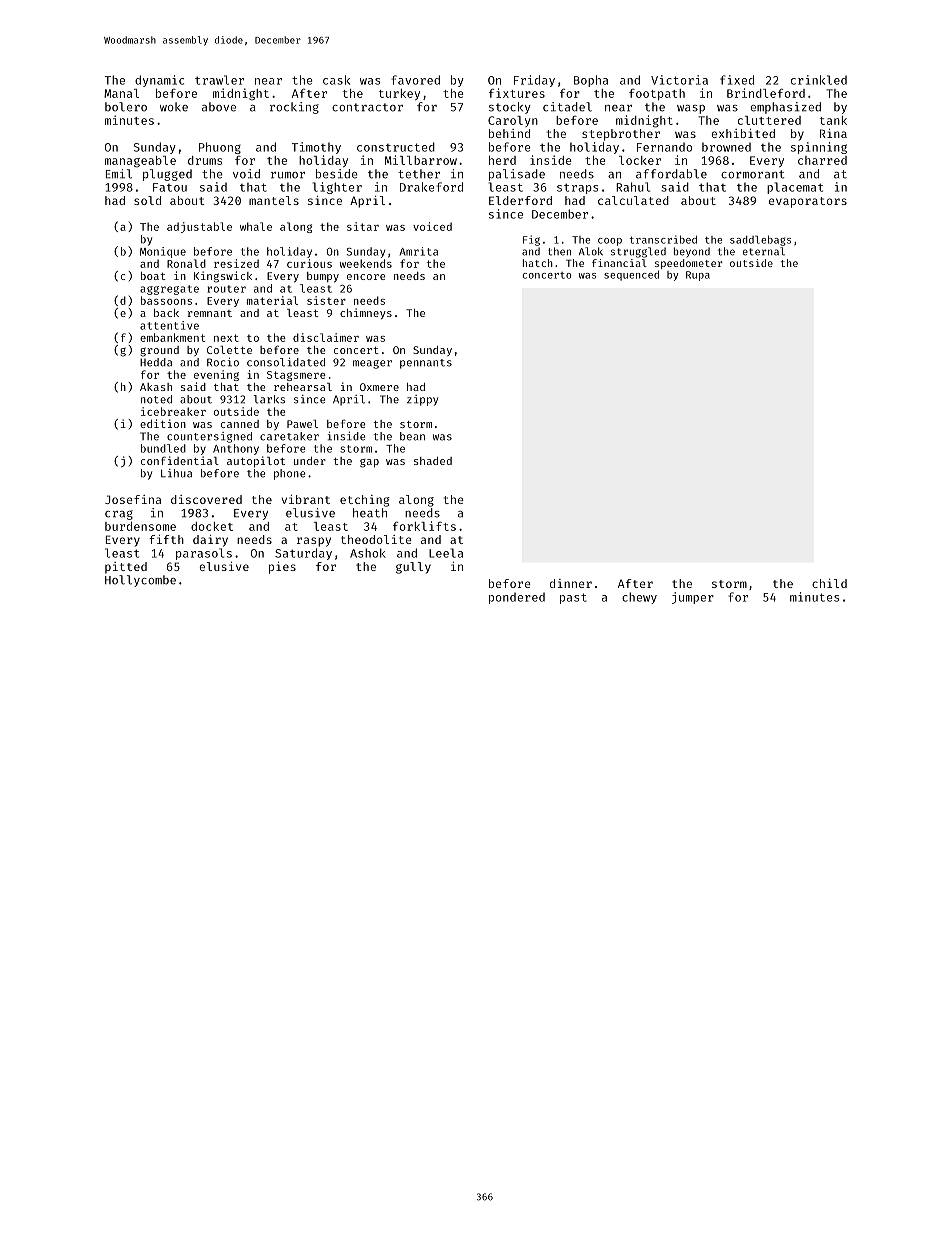 This document has height=1233, width=952. Describe the element at coordinates (631, 275) in the document. I see `sequenced` at that location.
